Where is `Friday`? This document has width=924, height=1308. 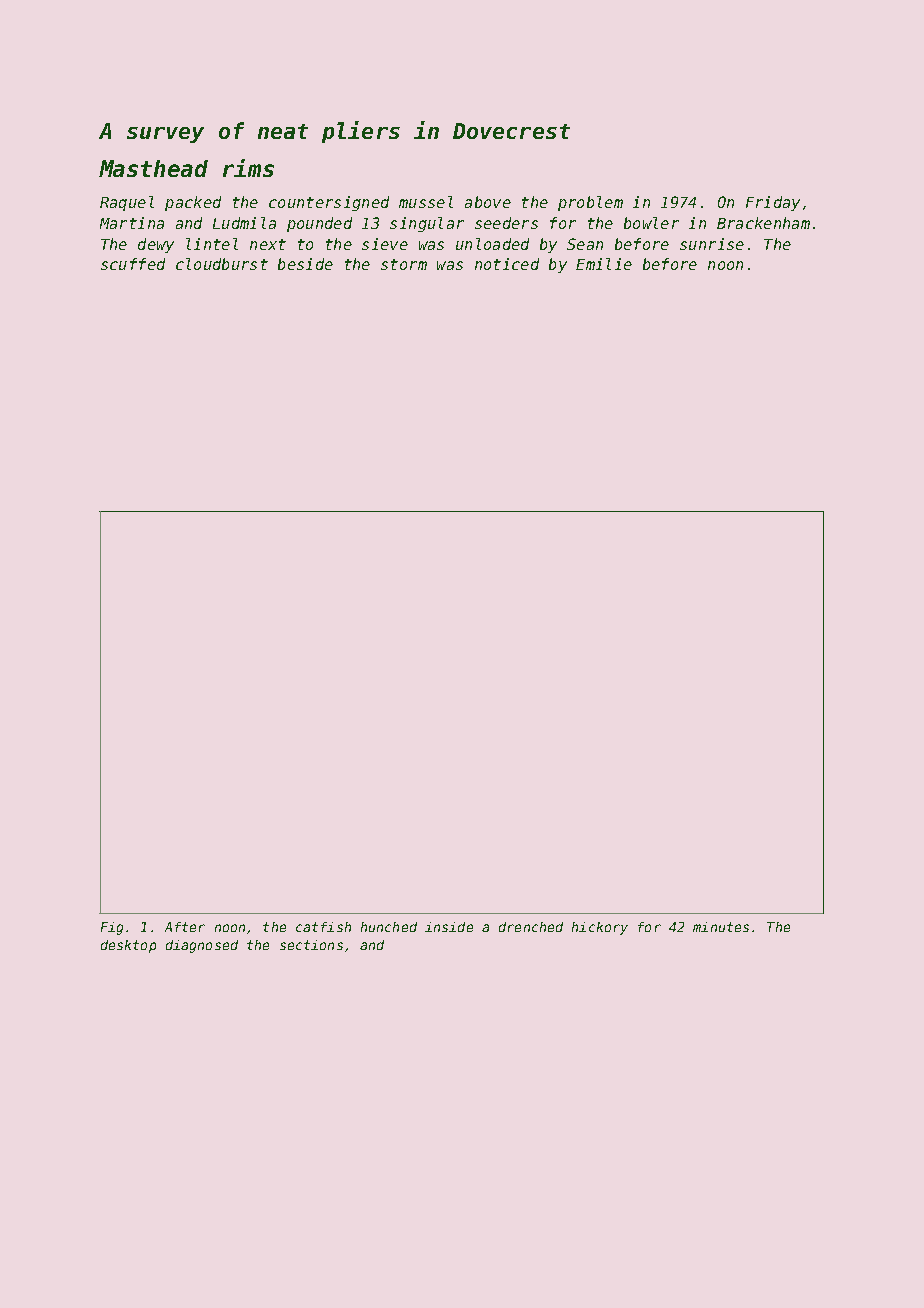
Friday is located at coordinates (773, 203).
